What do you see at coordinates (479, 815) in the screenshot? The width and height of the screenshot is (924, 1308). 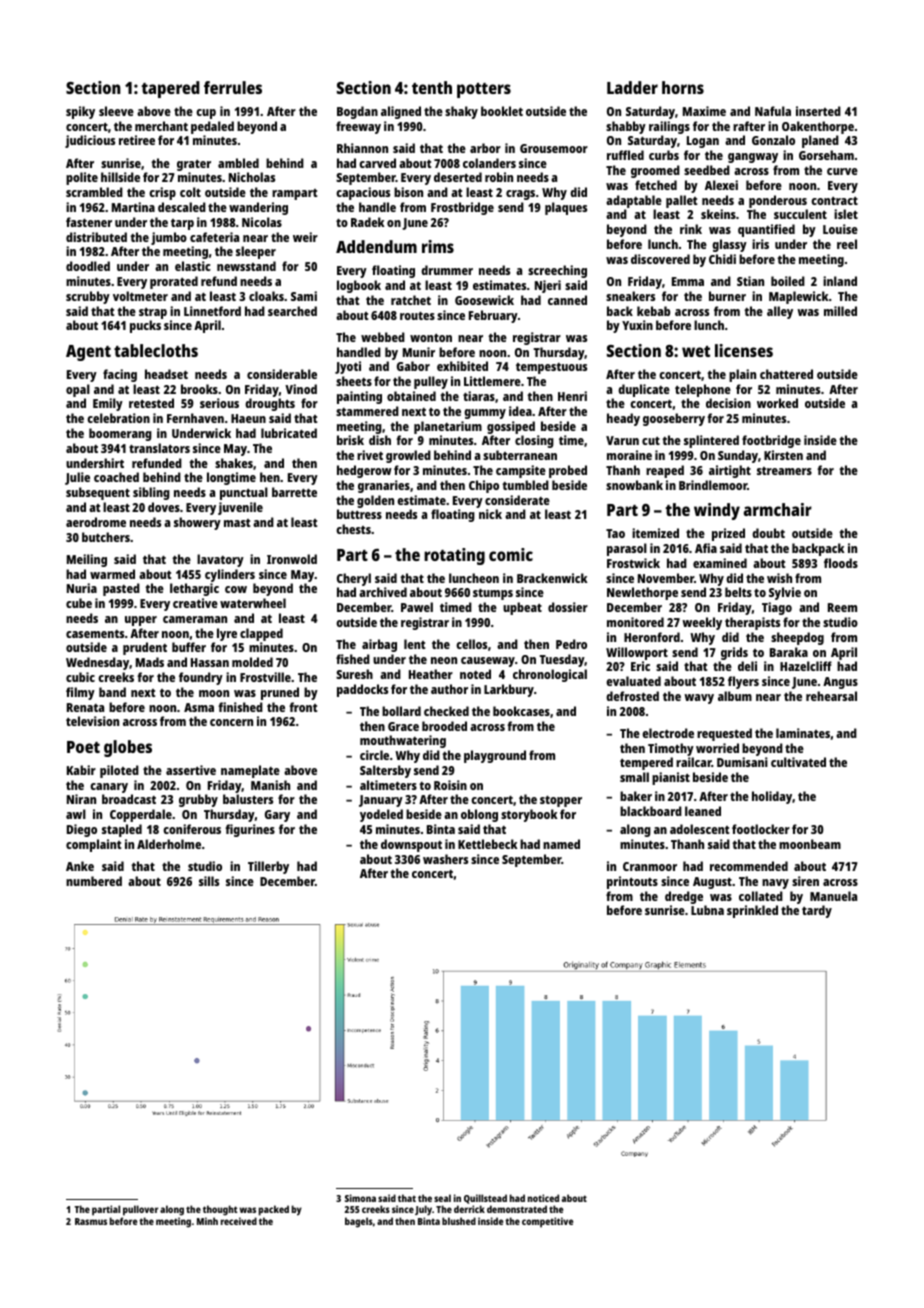 I see `oblong` at bounding box center [479, 815].
